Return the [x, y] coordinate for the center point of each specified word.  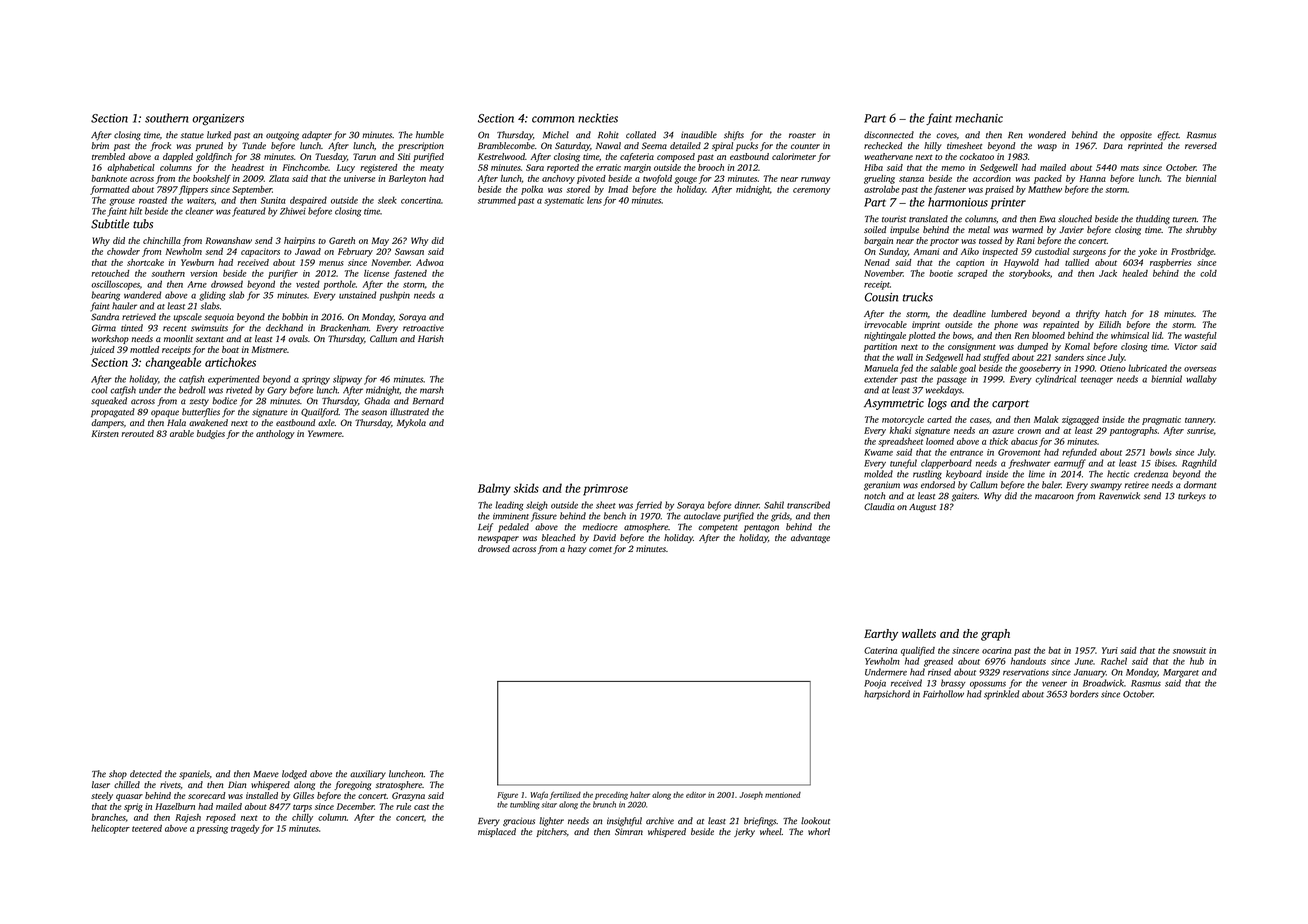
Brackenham [344, 328]
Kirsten [105, 433]
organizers [218, 119]
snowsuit [1189, 650]
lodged [294, 775]
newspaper [498, 539]
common [553, 119]
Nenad [877, 262]
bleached [559, 537]
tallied [1077, 262]
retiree [1136, 485]
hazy [577, 549]
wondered [1047, 135]
